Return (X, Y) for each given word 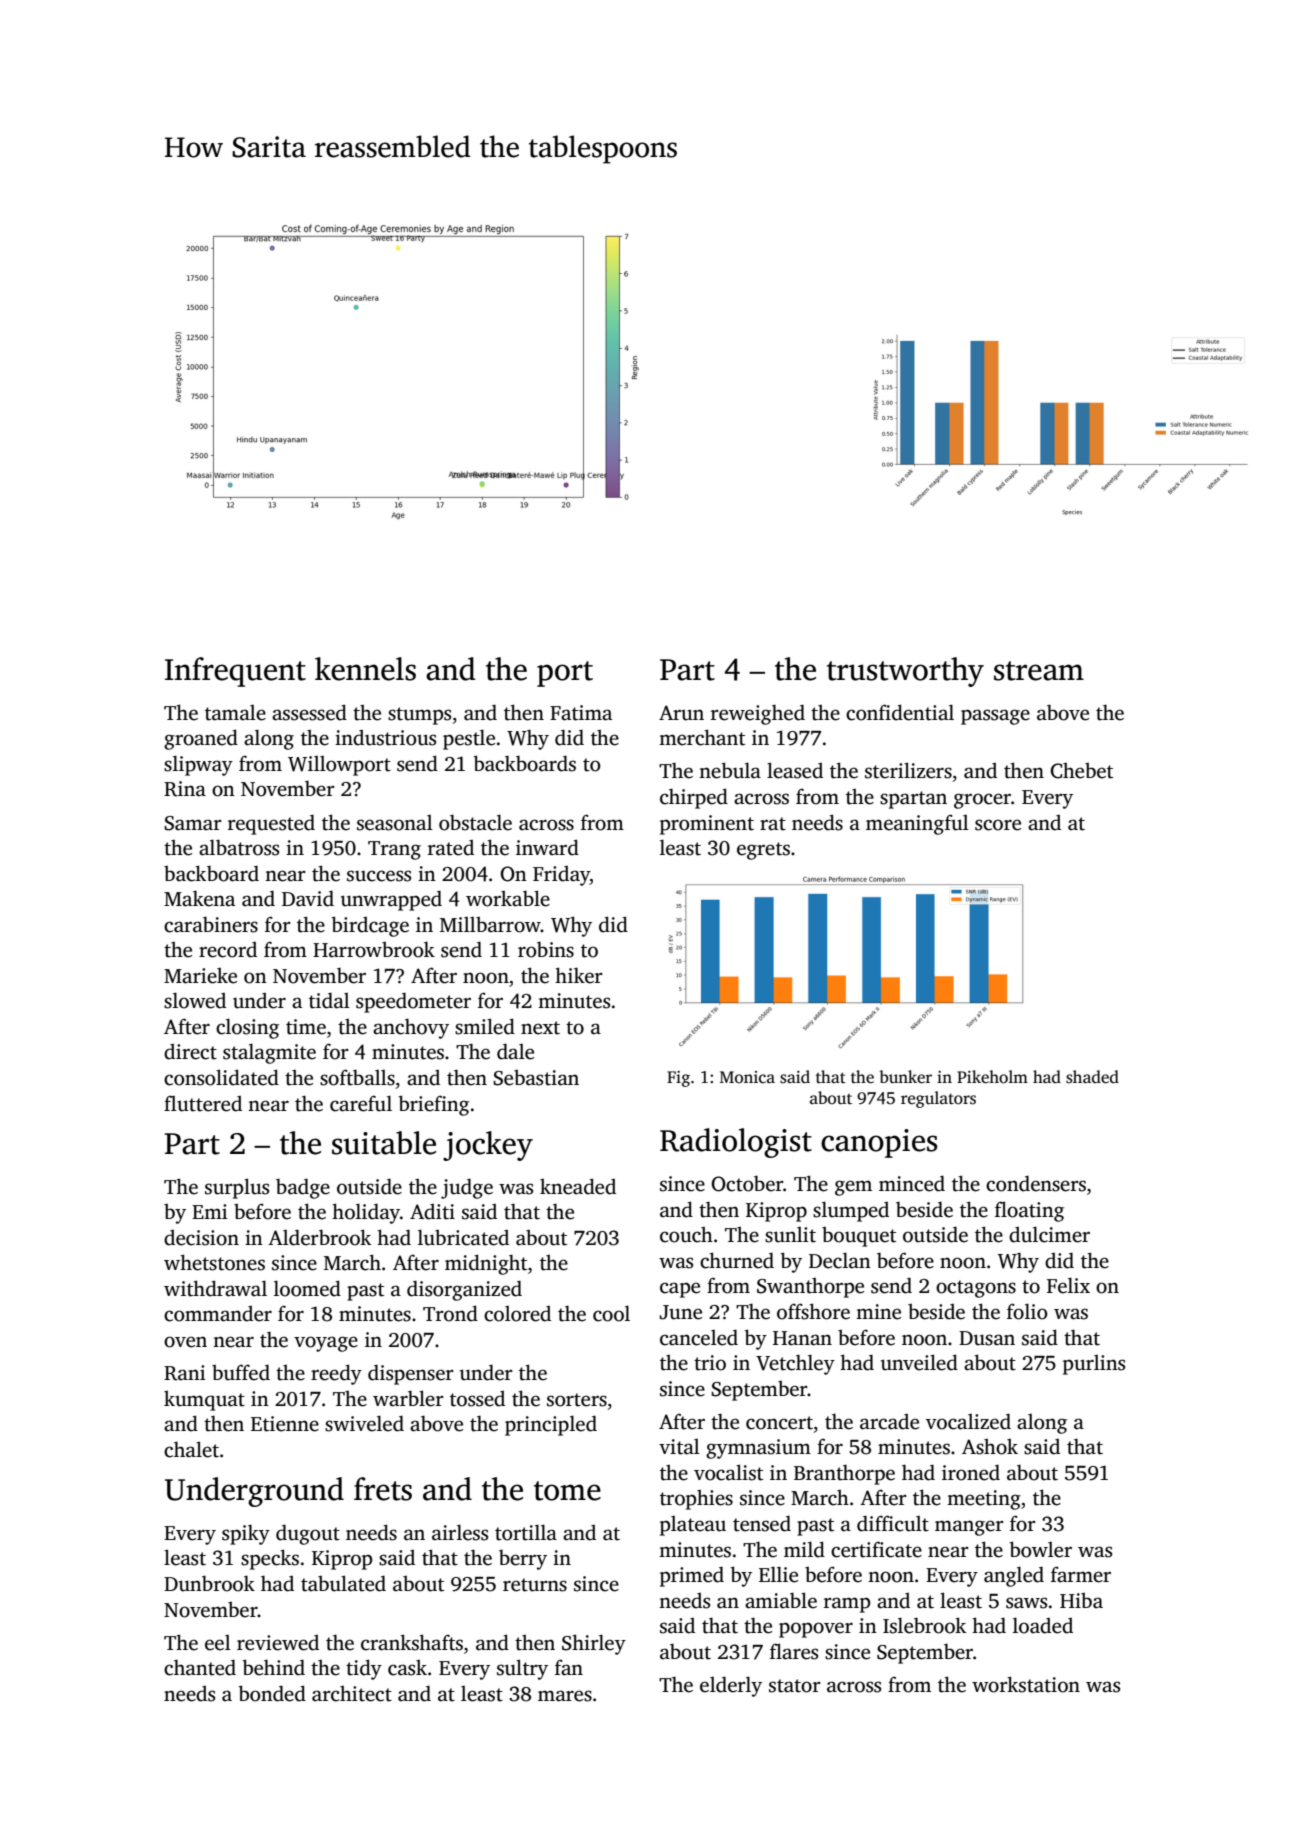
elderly (731, 1686)
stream (1039, 671)
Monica (747, 1077)
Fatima (581, 713)
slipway (198, 765)
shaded (1092, 1077)
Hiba (1081, 1601)
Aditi (432, 1212)
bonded (272, 1693)
